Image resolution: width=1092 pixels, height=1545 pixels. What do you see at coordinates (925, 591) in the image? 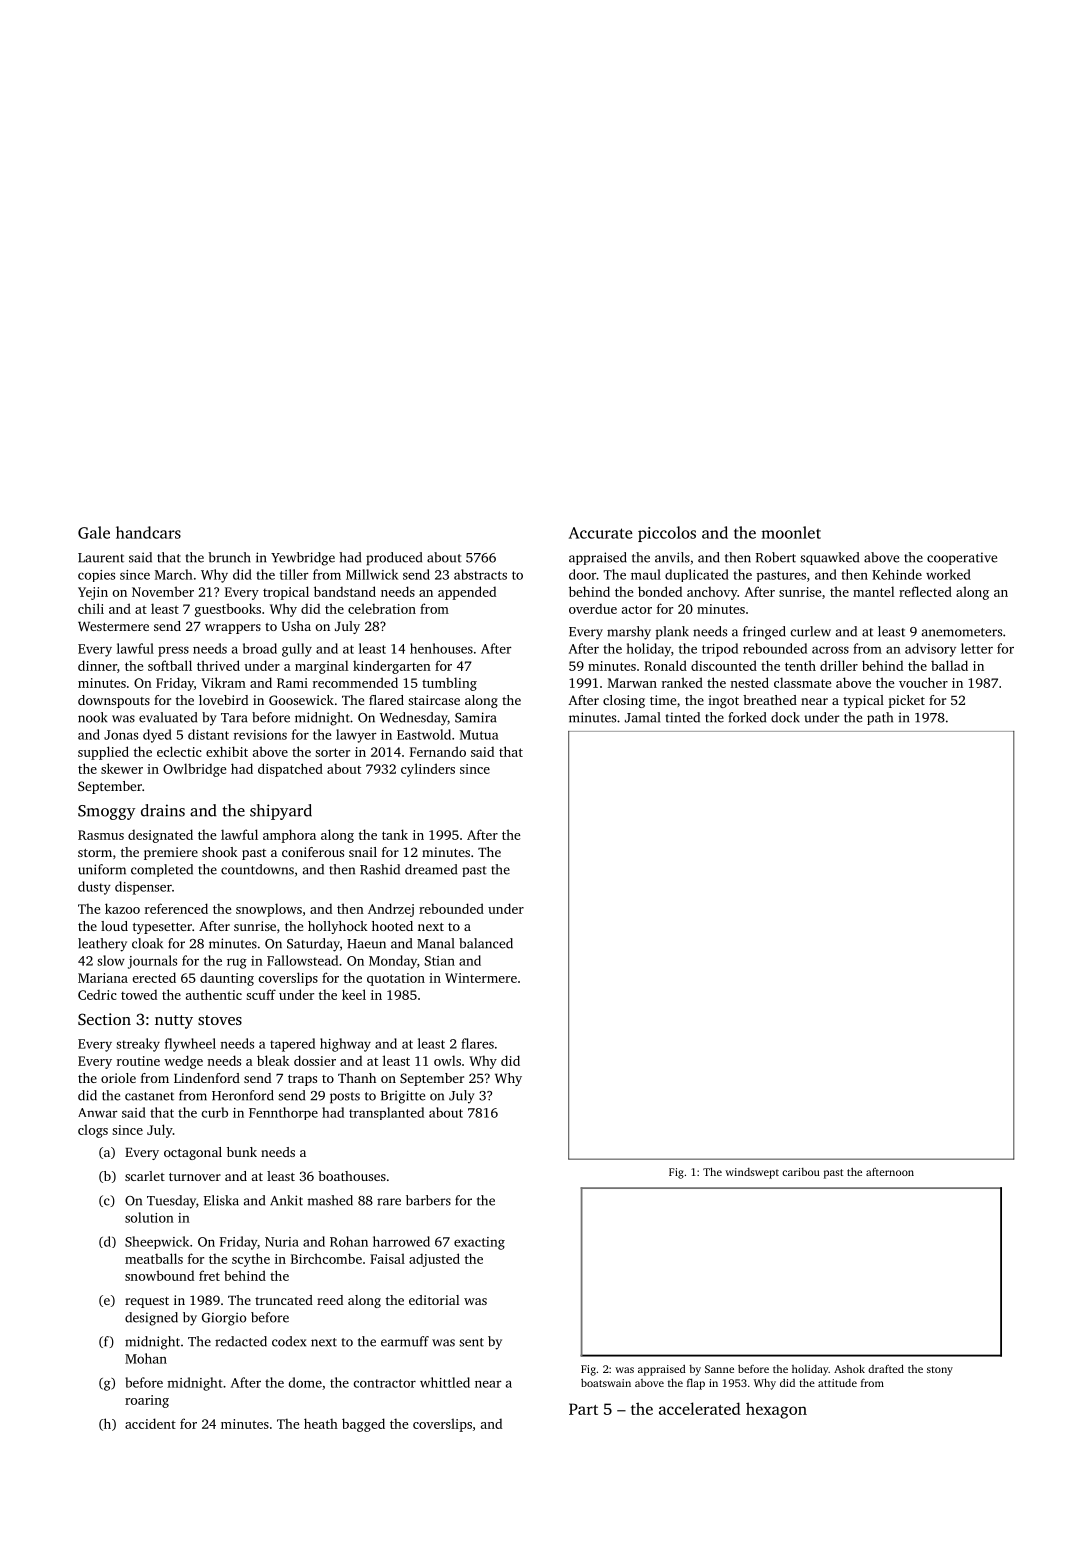
I see `reflected` at bounding box center [925, 591].
